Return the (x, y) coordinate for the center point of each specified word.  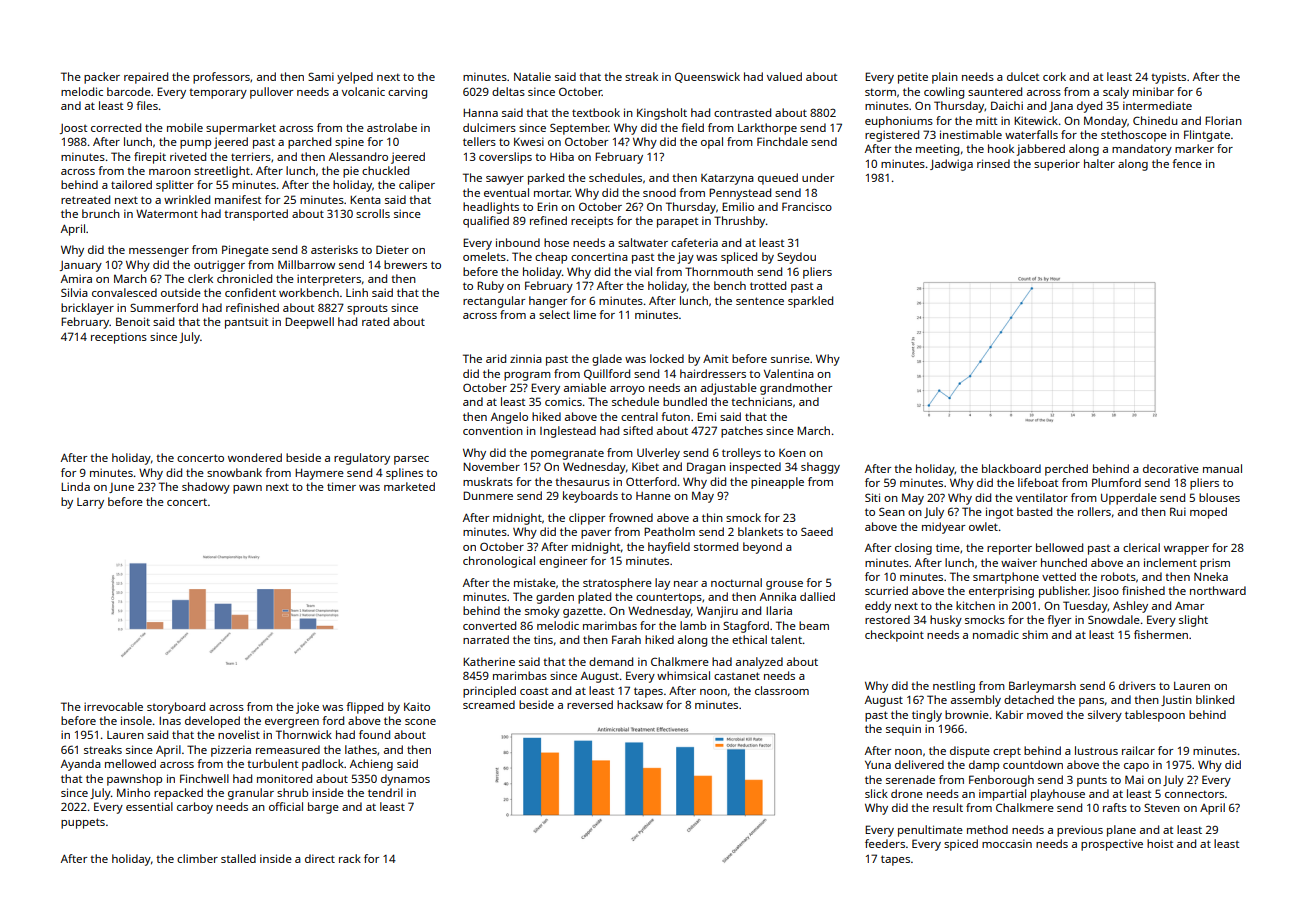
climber (197, 858)
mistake (535, 582)
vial (643, 271)
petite (913, 78)
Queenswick (707, 77)
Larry (90, 503)
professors (221, 78)
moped (1208, 513)
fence (1187, 163)
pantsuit (247, 323)
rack (350, 858)
